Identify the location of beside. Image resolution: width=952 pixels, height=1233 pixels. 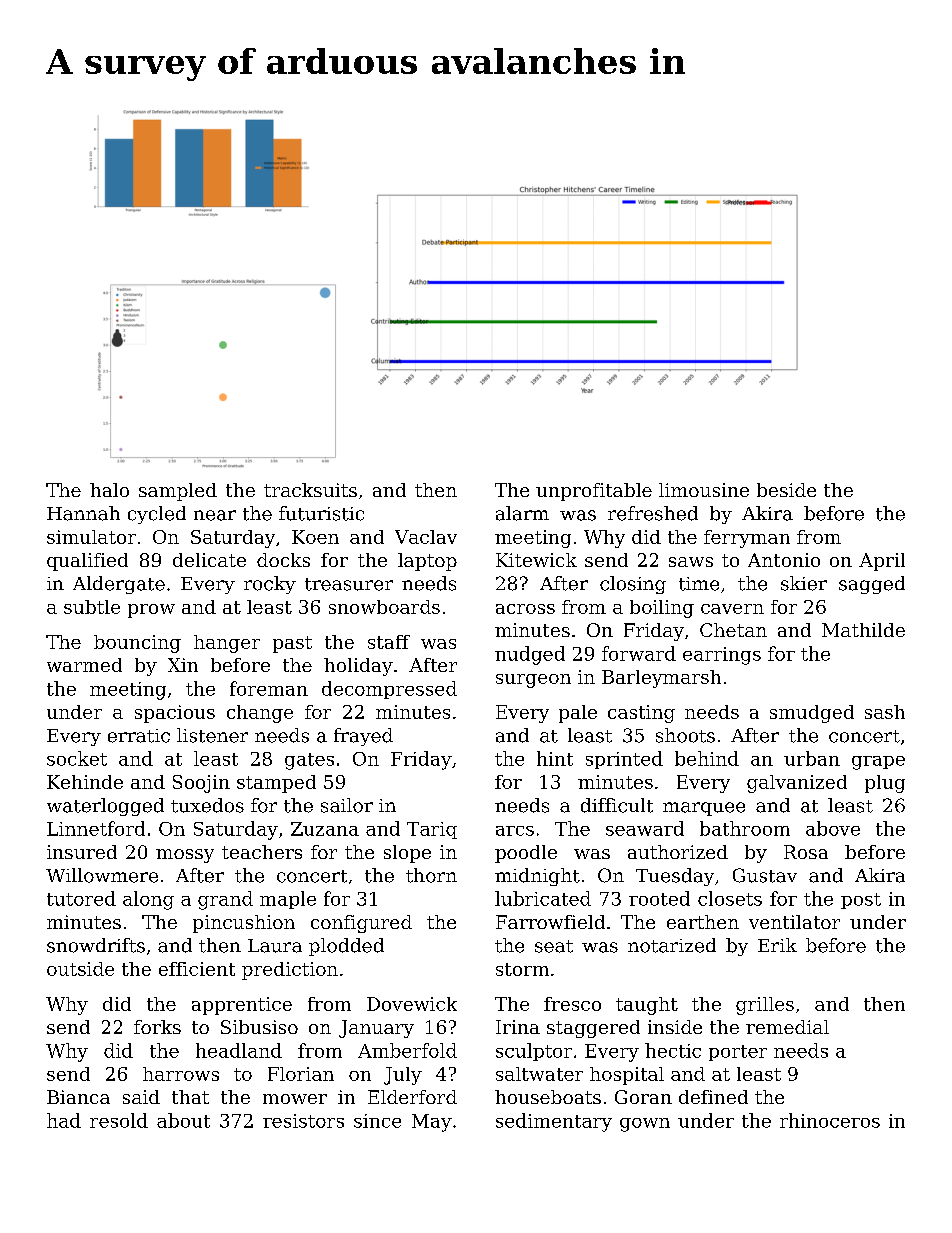
(786, 490).
